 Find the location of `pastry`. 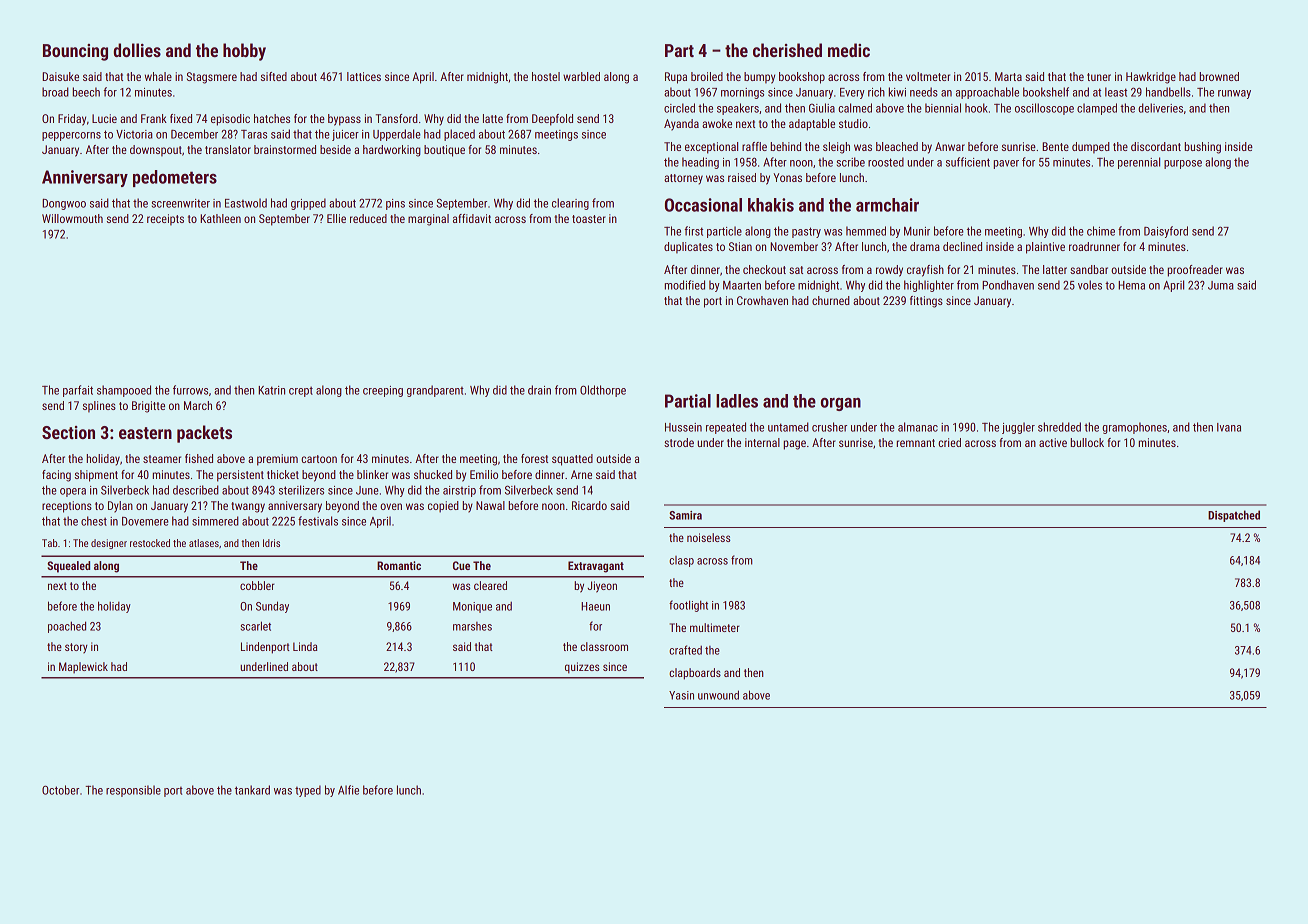

pastry is located at coordinates (806, 232).
